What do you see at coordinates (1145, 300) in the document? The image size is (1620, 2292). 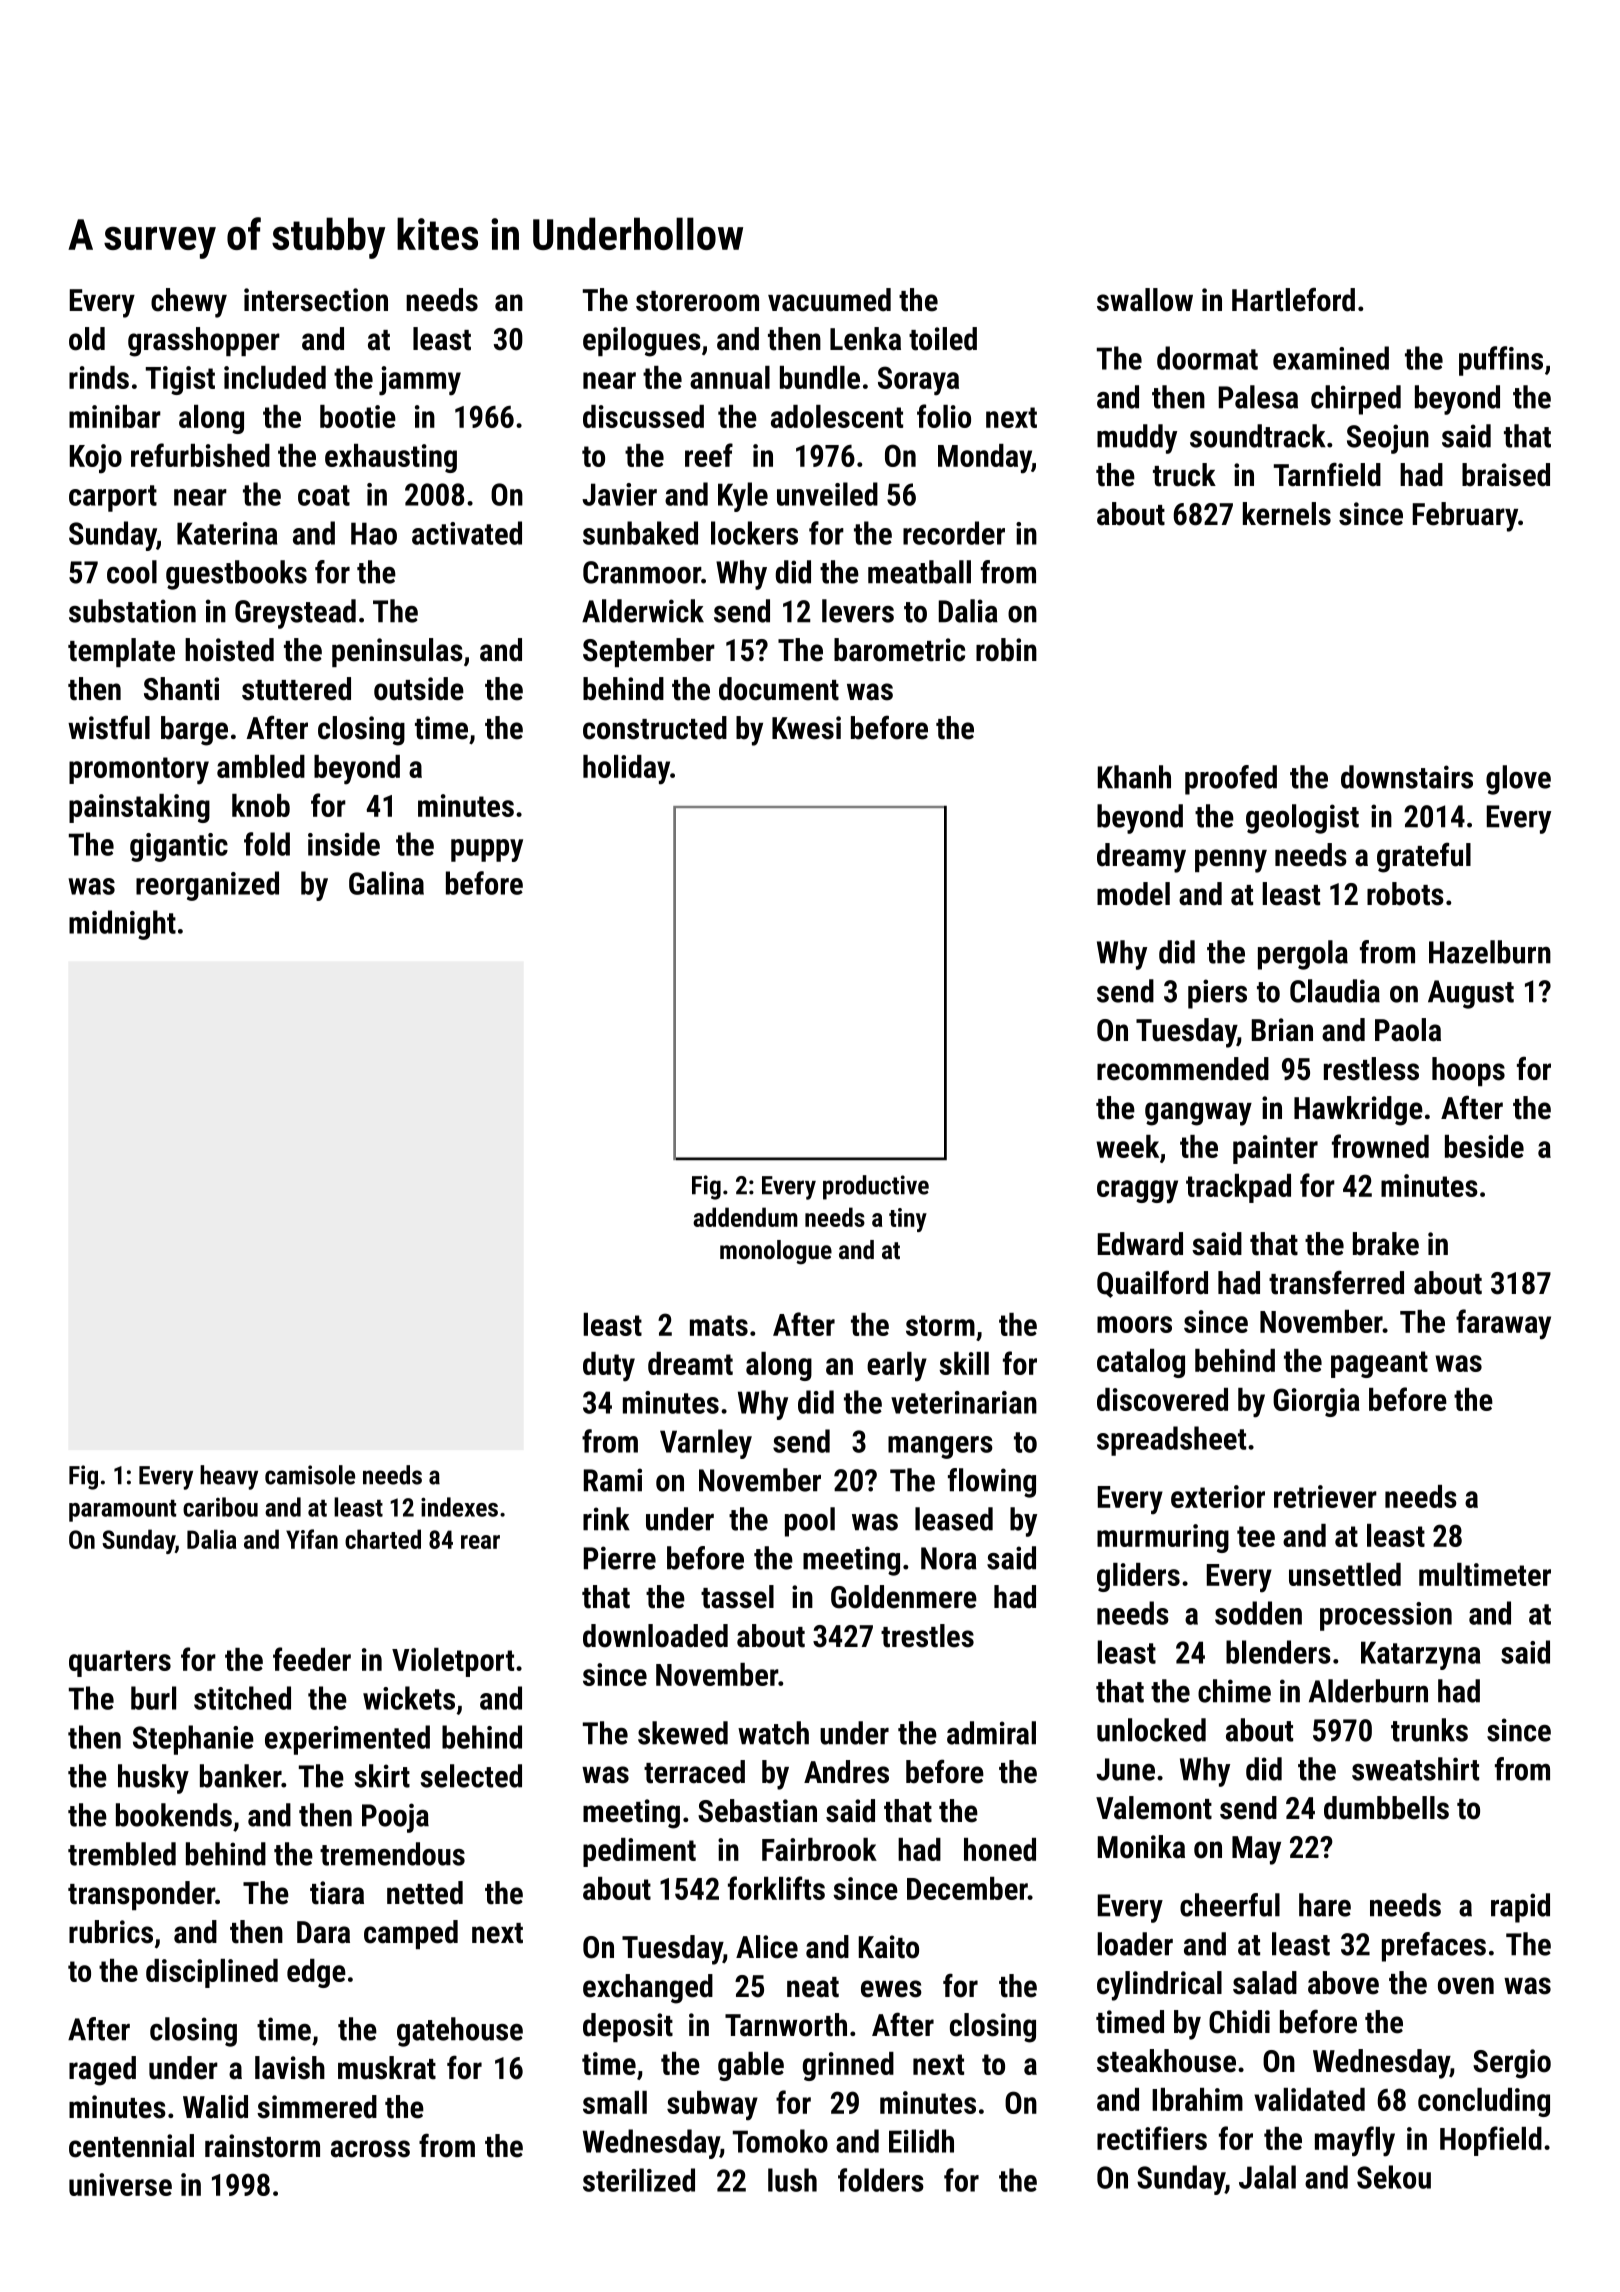 I see `swallow` at bounding box center [1145, 300].
